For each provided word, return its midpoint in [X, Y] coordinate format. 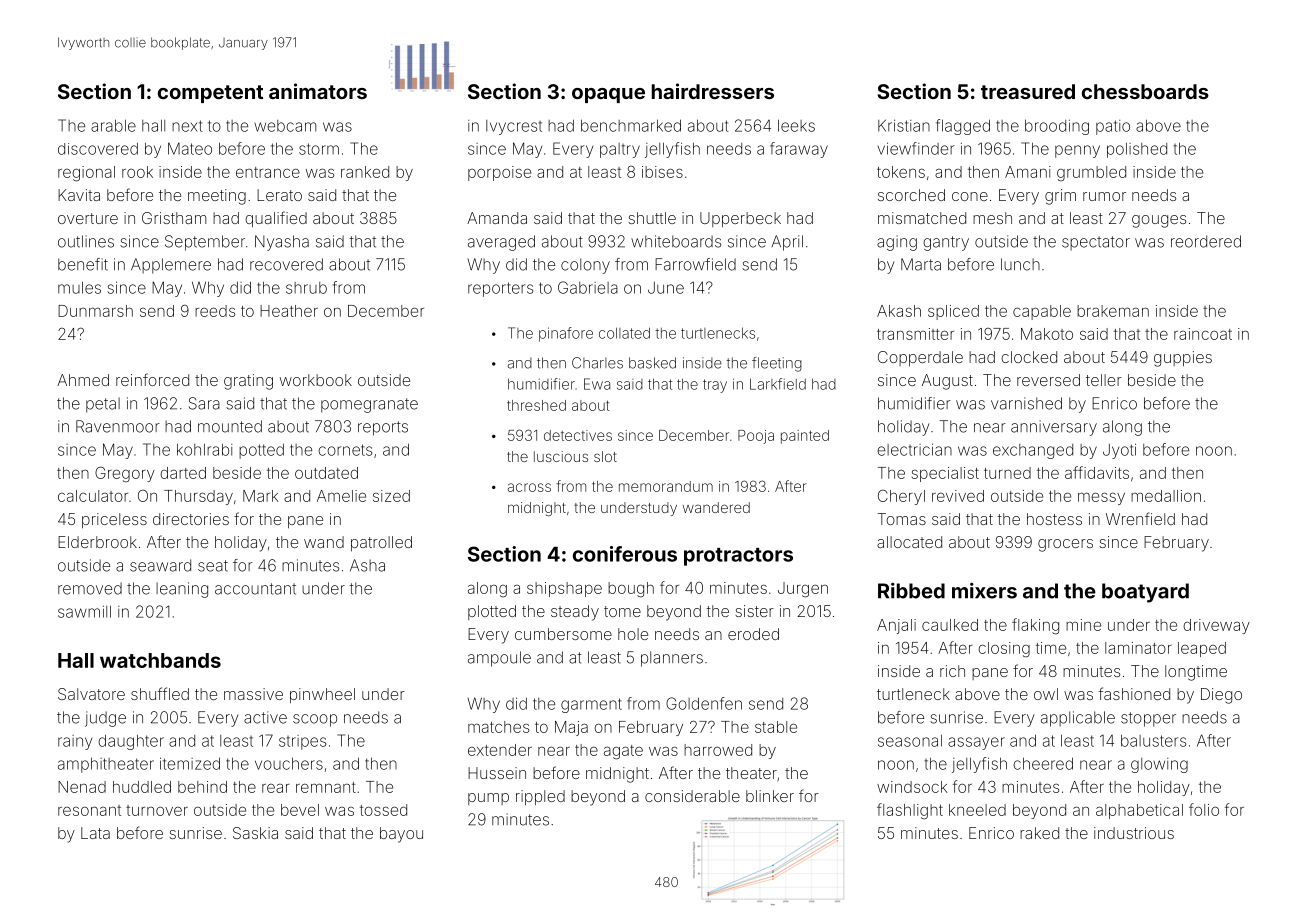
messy [1101, 498]
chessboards [1145, 91]
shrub [306, 288]
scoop [315, 720]
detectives [578, 435]
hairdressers [713, 91]
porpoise [499, 173]
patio [1113, 127]
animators [318, 91]
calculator [93, 496]
